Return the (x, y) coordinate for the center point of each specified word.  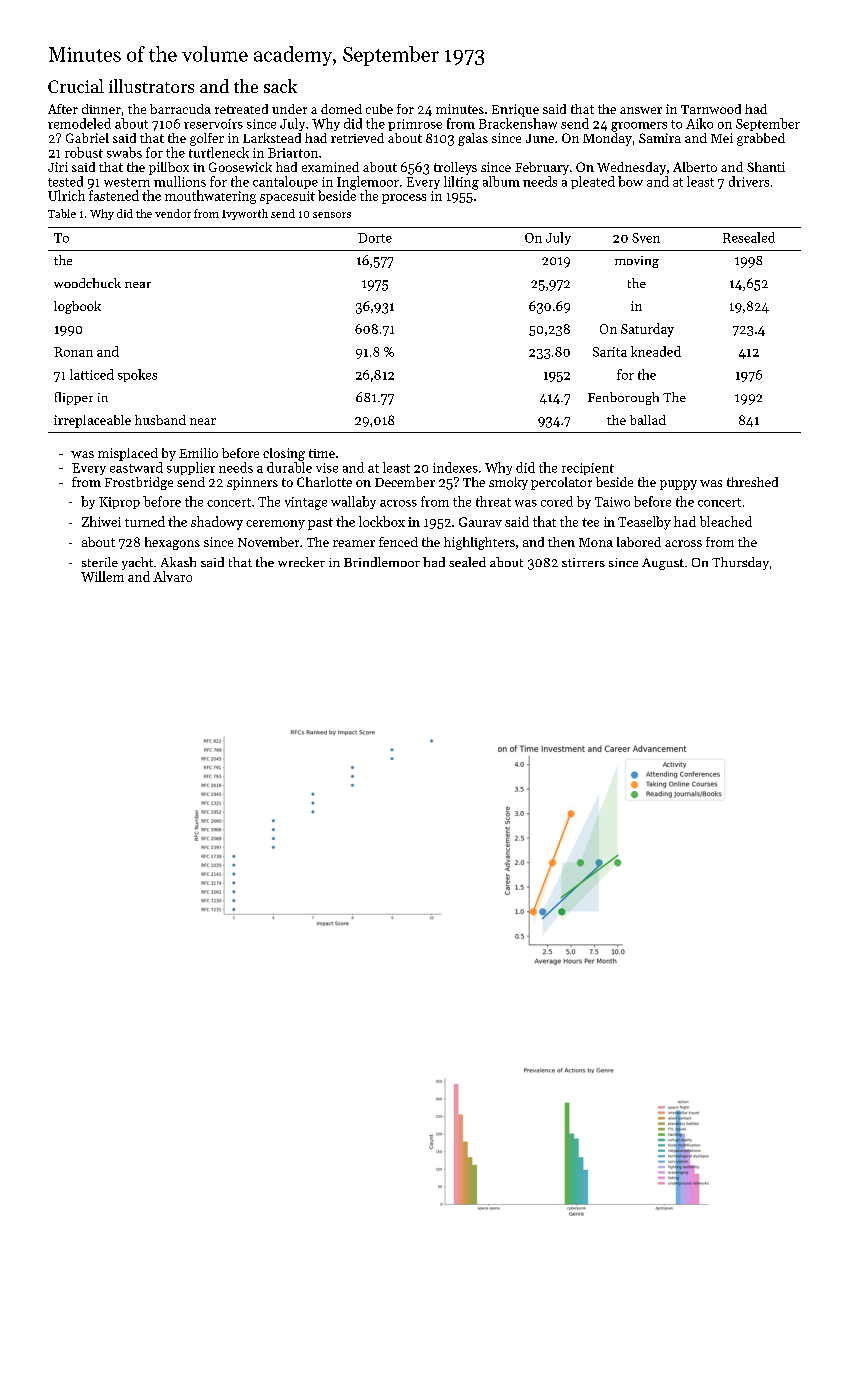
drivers (749, 181)
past (320, 524)
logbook (77, 307)
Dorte (375, 238)
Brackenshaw (518, 123)
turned (145, 521)
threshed (752, 482)
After (63, 109)
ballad (648, 420)
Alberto (695, 167)
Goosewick (240, 167)
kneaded (656, 351)
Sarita (610, 352)
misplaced (128, 454)
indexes (455, 467)
